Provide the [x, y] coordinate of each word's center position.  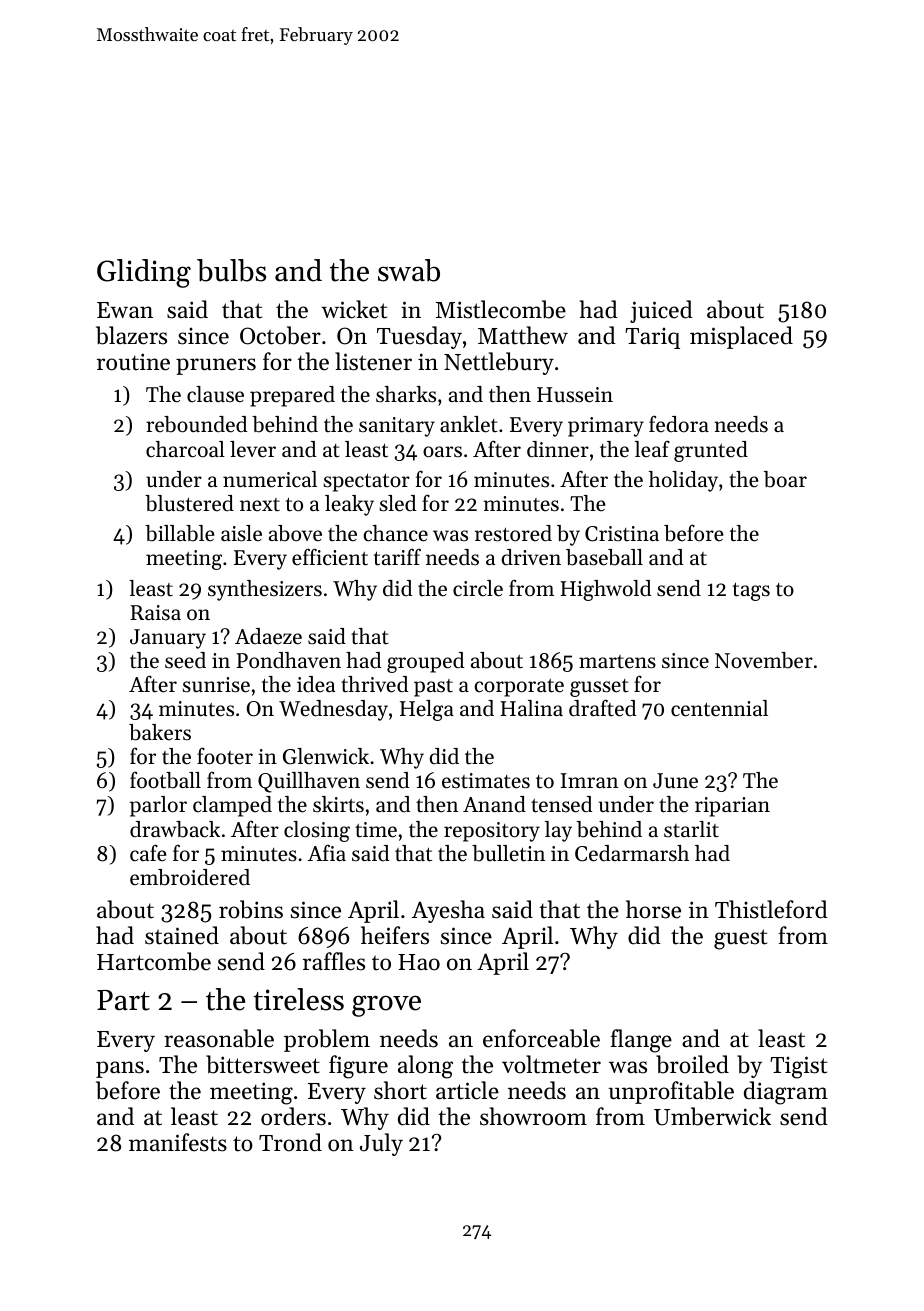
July [381, 1144]
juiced [661, 311]
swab [409, 270]
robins [251, 909]
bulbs [231, 270]
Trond [290, 1142]
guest [740, 939]
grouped [425, 662]
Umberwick [712, 1116]
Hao [419, 962]
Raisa [155, 613]
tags [751, 591]
